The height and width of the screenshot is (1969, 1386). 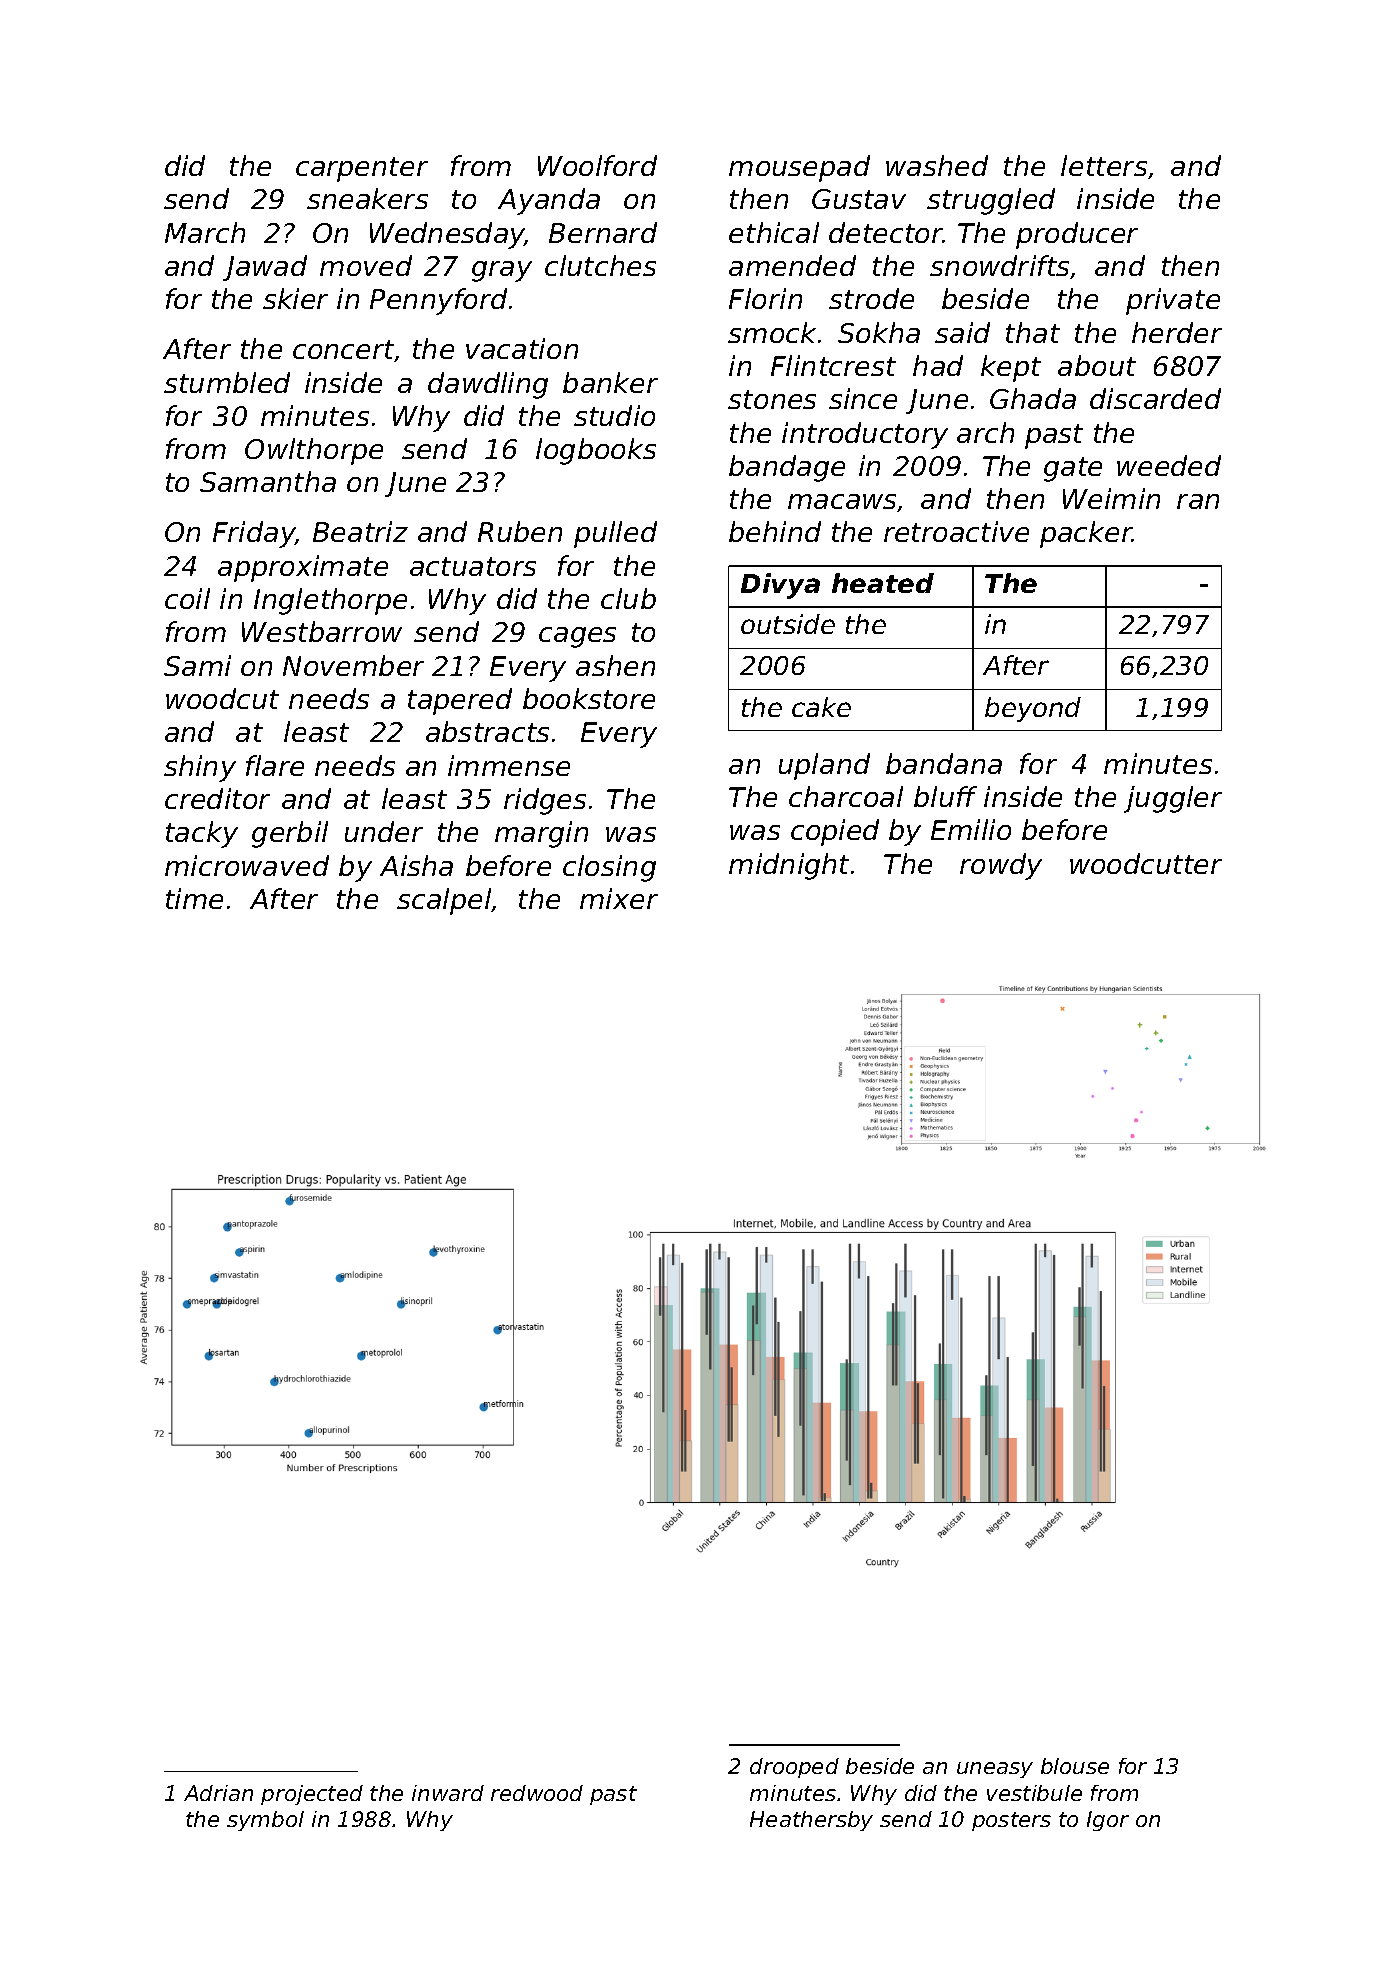 I want to click on redwood, so click(x=537, y=1793).
